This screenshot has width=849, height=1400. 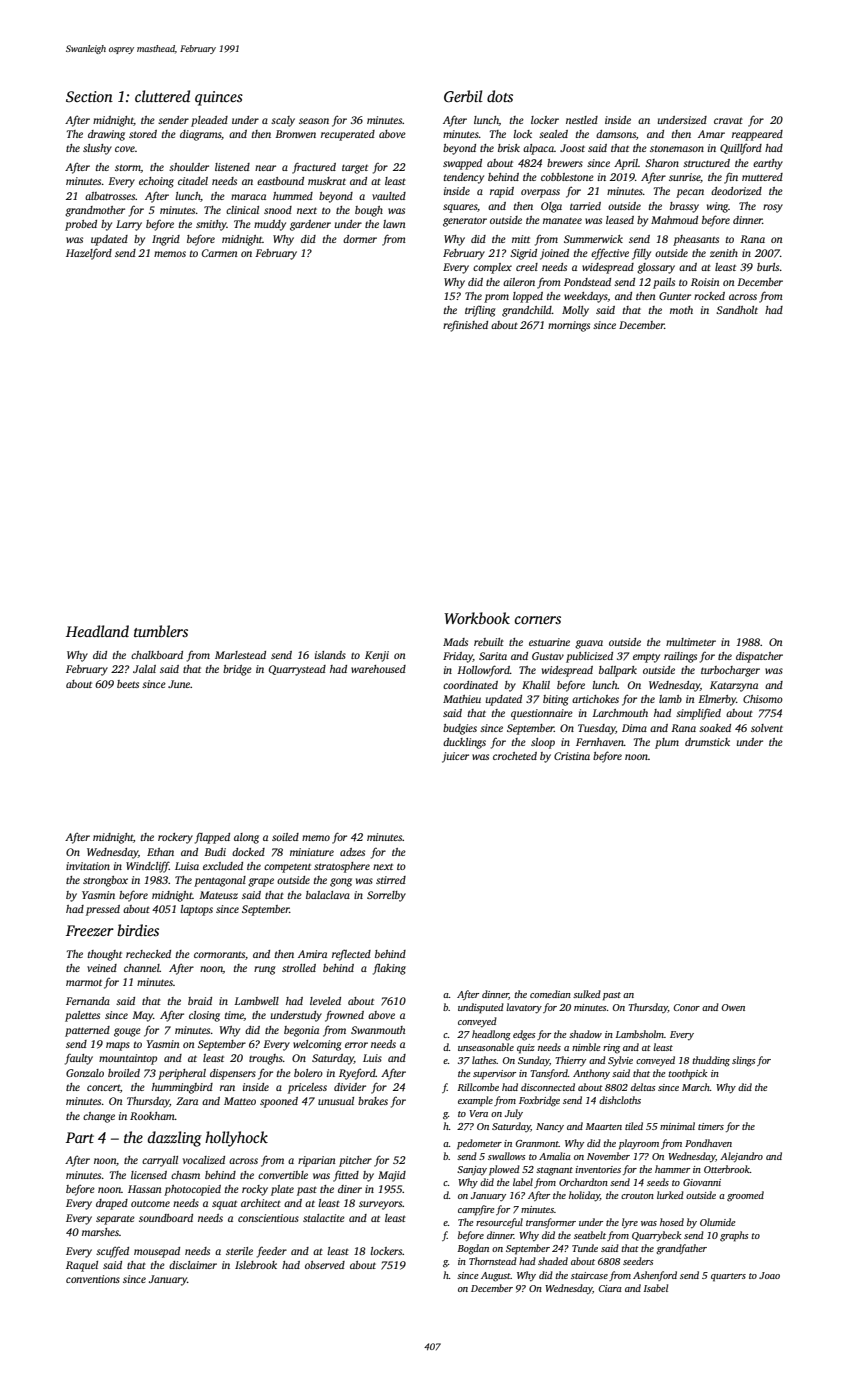 I want to click on flaking, so click(x=389, y=969).
